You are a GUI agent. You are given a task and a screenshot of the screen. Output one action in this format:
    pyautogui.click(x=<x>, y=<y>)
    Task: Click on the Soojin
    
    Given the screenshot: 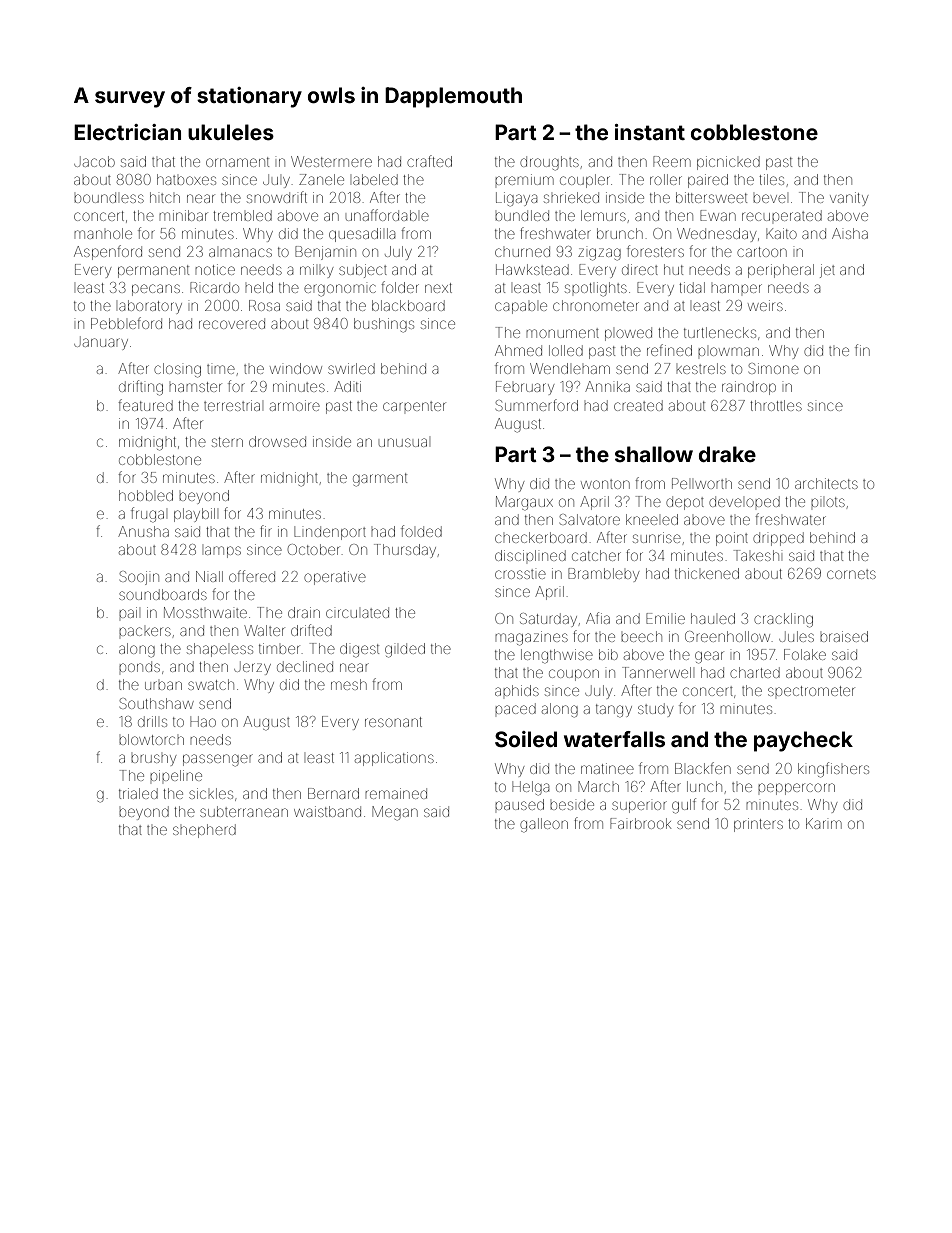 What is the action you would take?
    pyautogui.click(x=139, y=578)
